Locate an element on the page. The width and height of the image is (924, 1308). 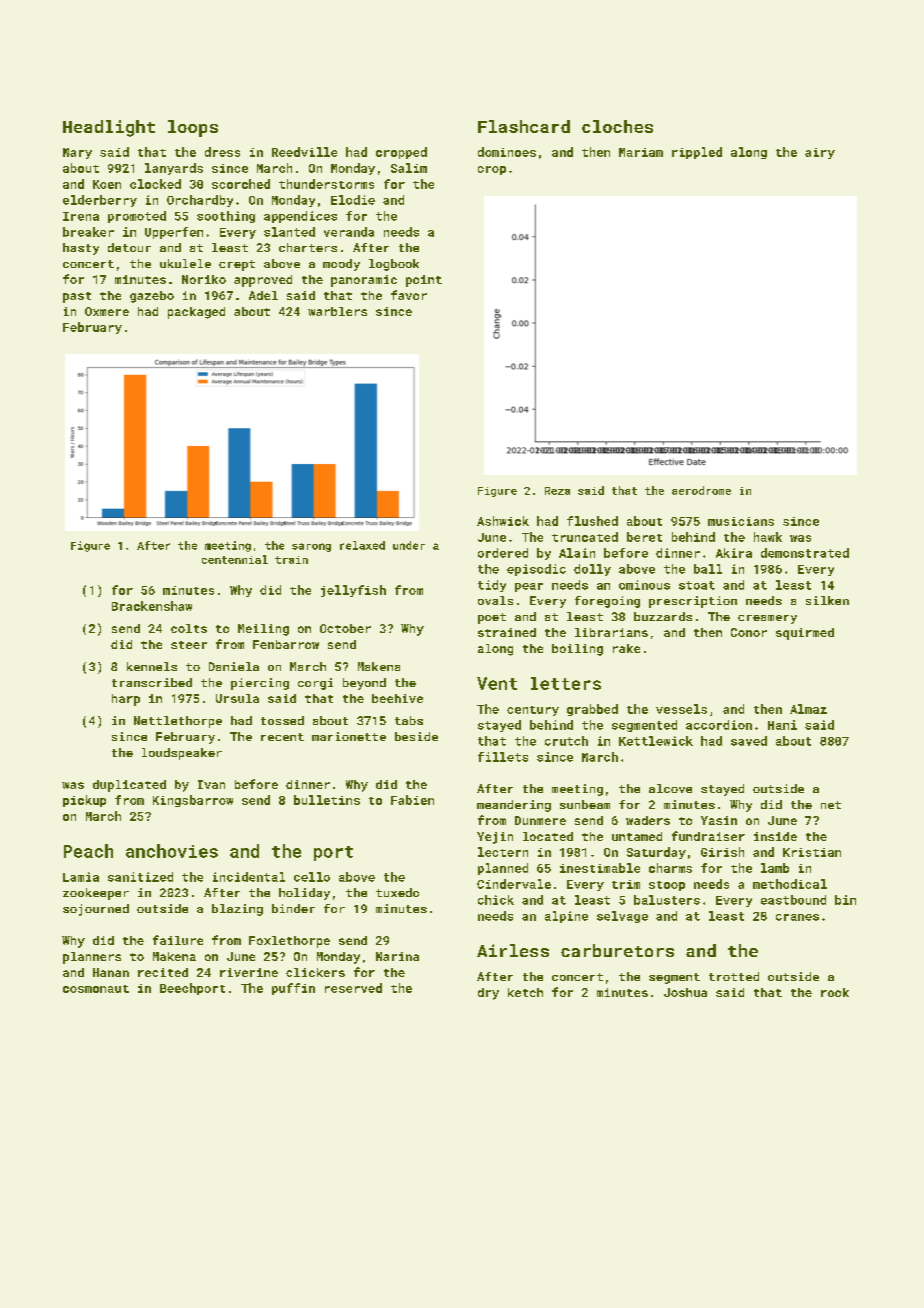
loops is located at coordinates (193, 128).
